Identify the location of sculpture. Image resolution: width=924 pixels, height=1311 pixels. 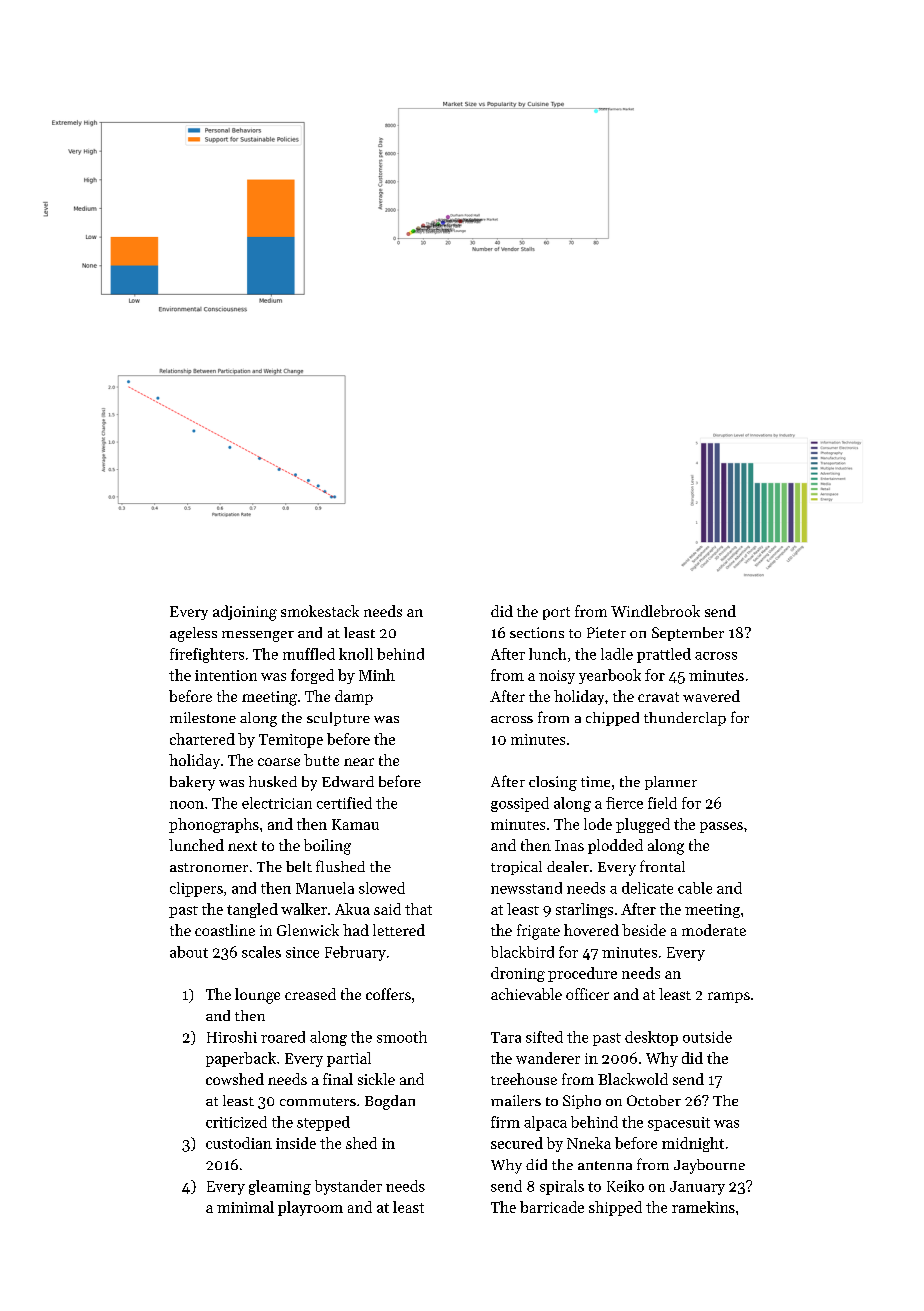
(338, 719).
